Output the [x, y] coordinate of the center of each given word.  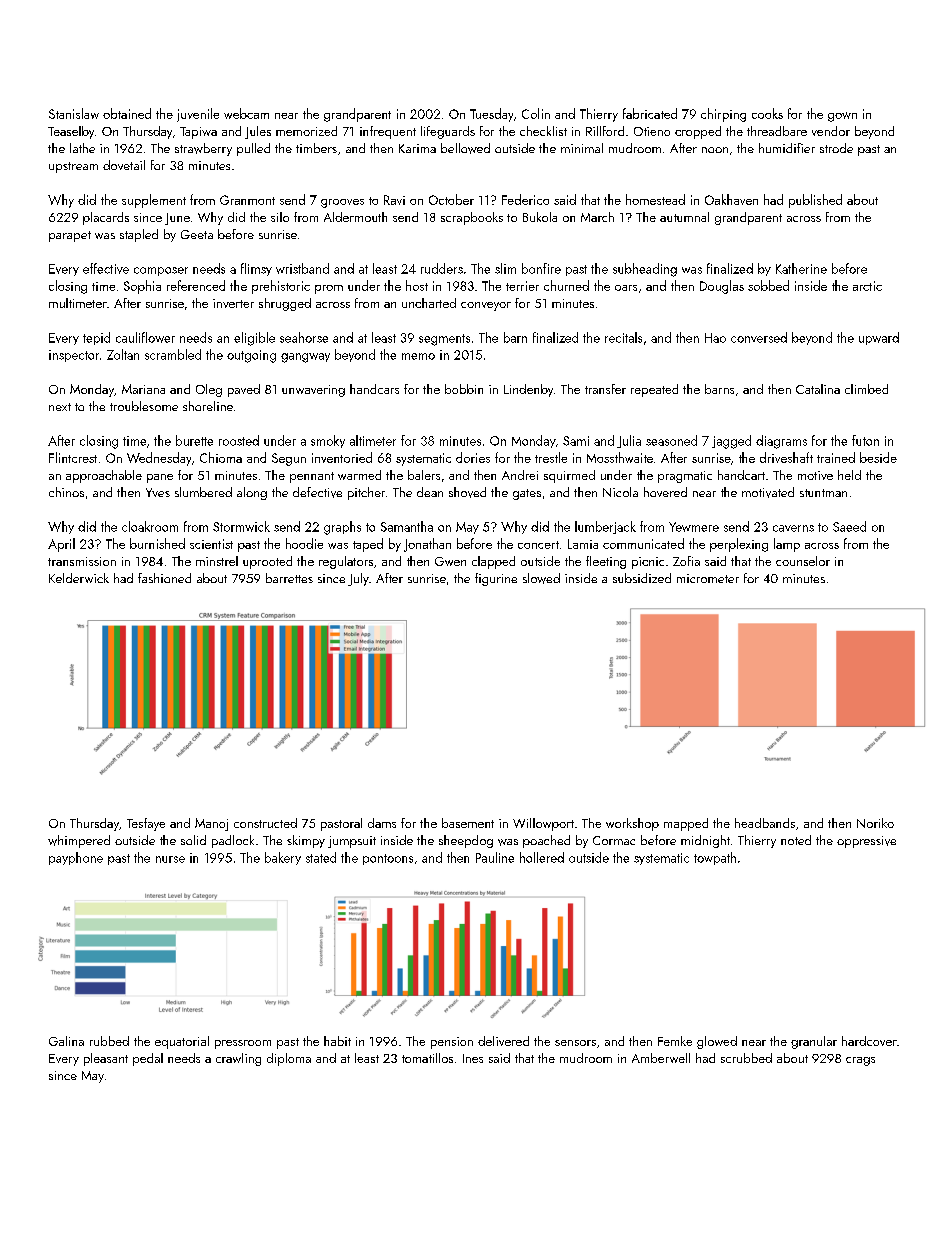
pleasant [106, 1059]
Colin [536, 113]
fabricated [650, 113]
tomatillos [427, 1058]
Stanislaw [74, 113]
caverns [793, 528]
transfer [605, 389]
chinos [66, 492]
